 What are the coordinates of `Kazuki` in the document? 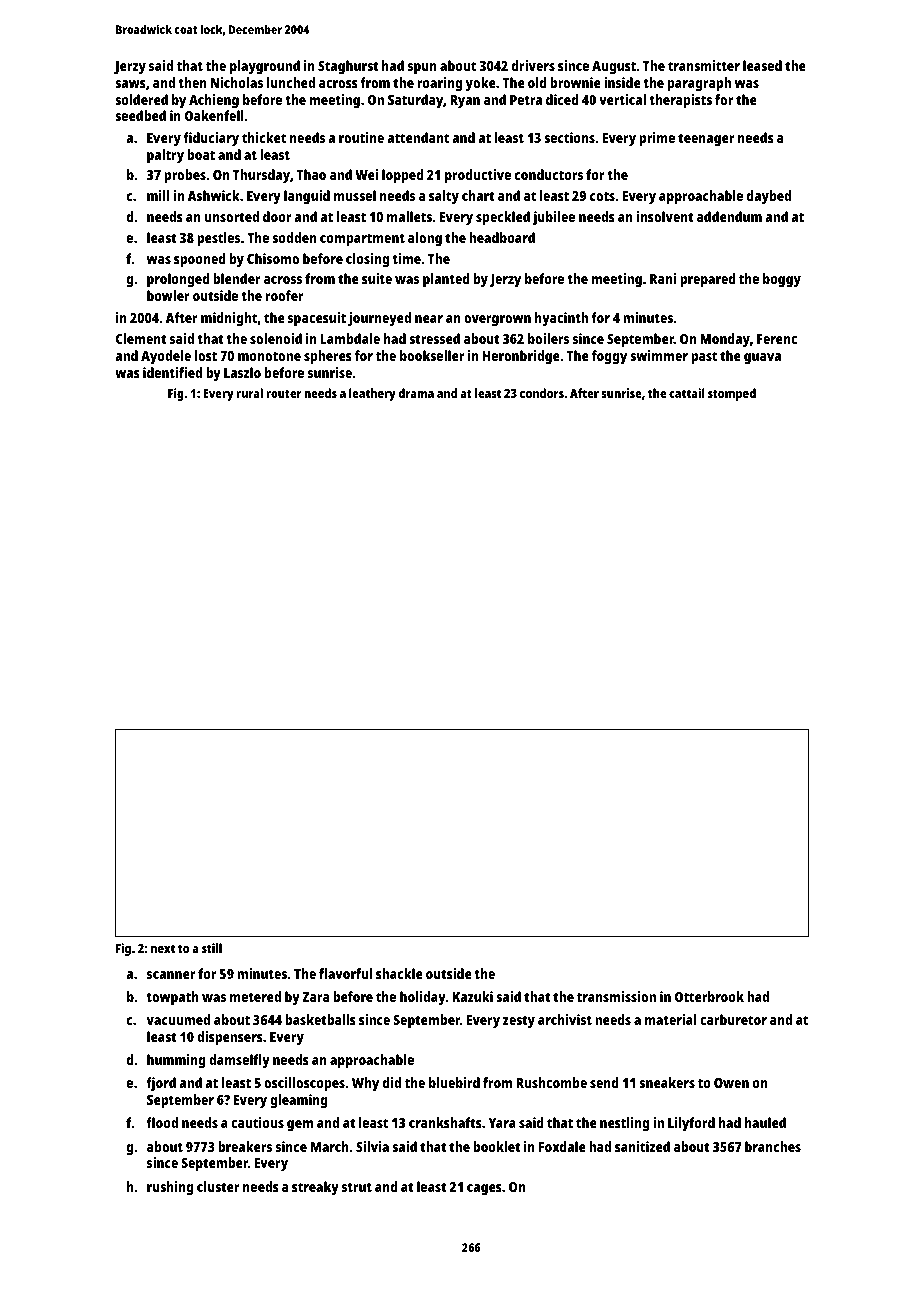 It's located at (473, 996).
